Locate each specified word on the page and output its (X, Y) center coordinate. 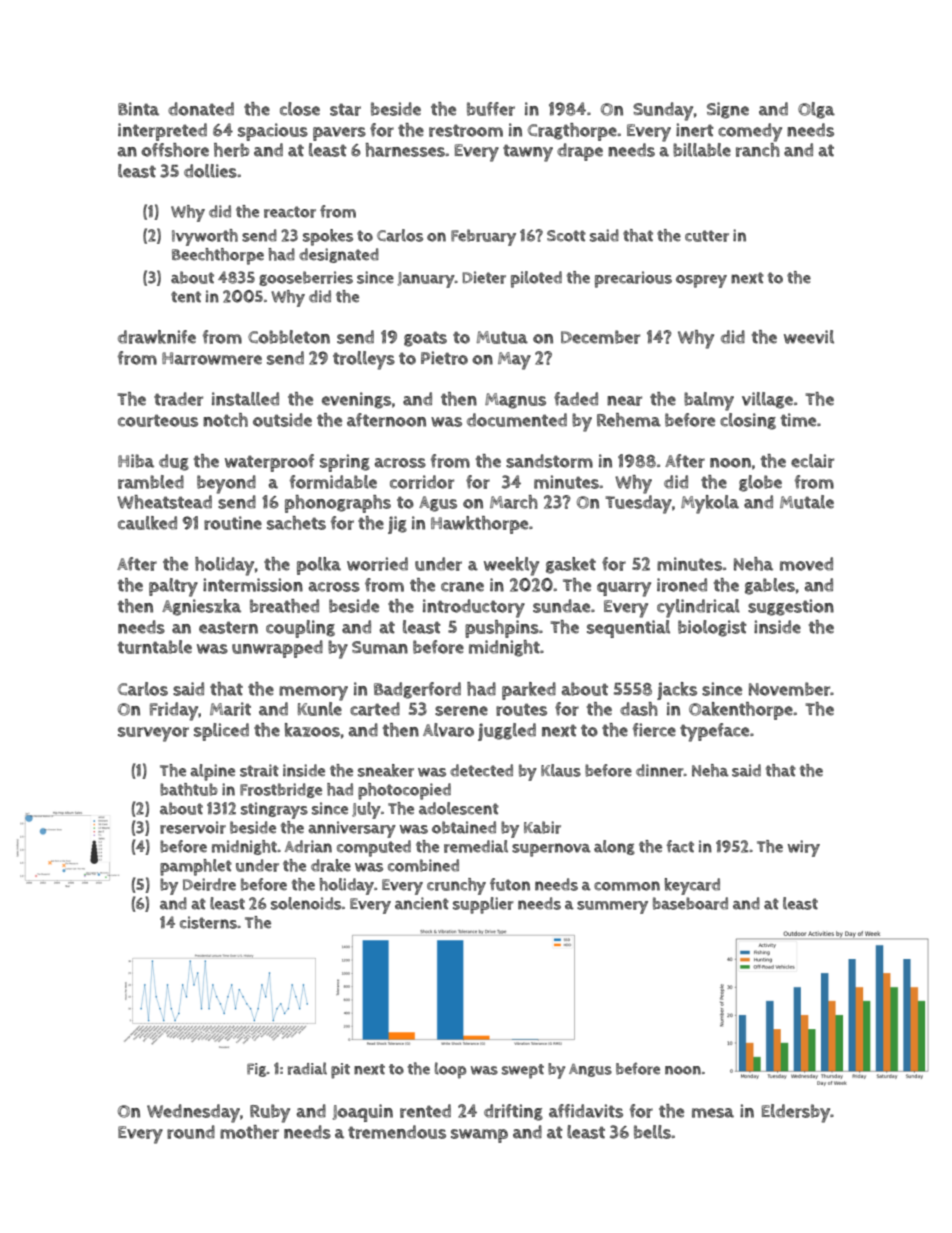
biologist (712, 628)
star (345, 109)
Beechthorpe (218, 256)
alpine (212, 772)
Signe (728, 110)
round (191, 1132)
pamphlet (196, 867)
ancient (422, 903)
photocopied (404, 791)
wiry (804, 848)
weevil (809, 337)
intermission (253, 585)
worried (377, 564)
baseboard (690, 903)
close (300, 109)
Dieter (484, 277)
